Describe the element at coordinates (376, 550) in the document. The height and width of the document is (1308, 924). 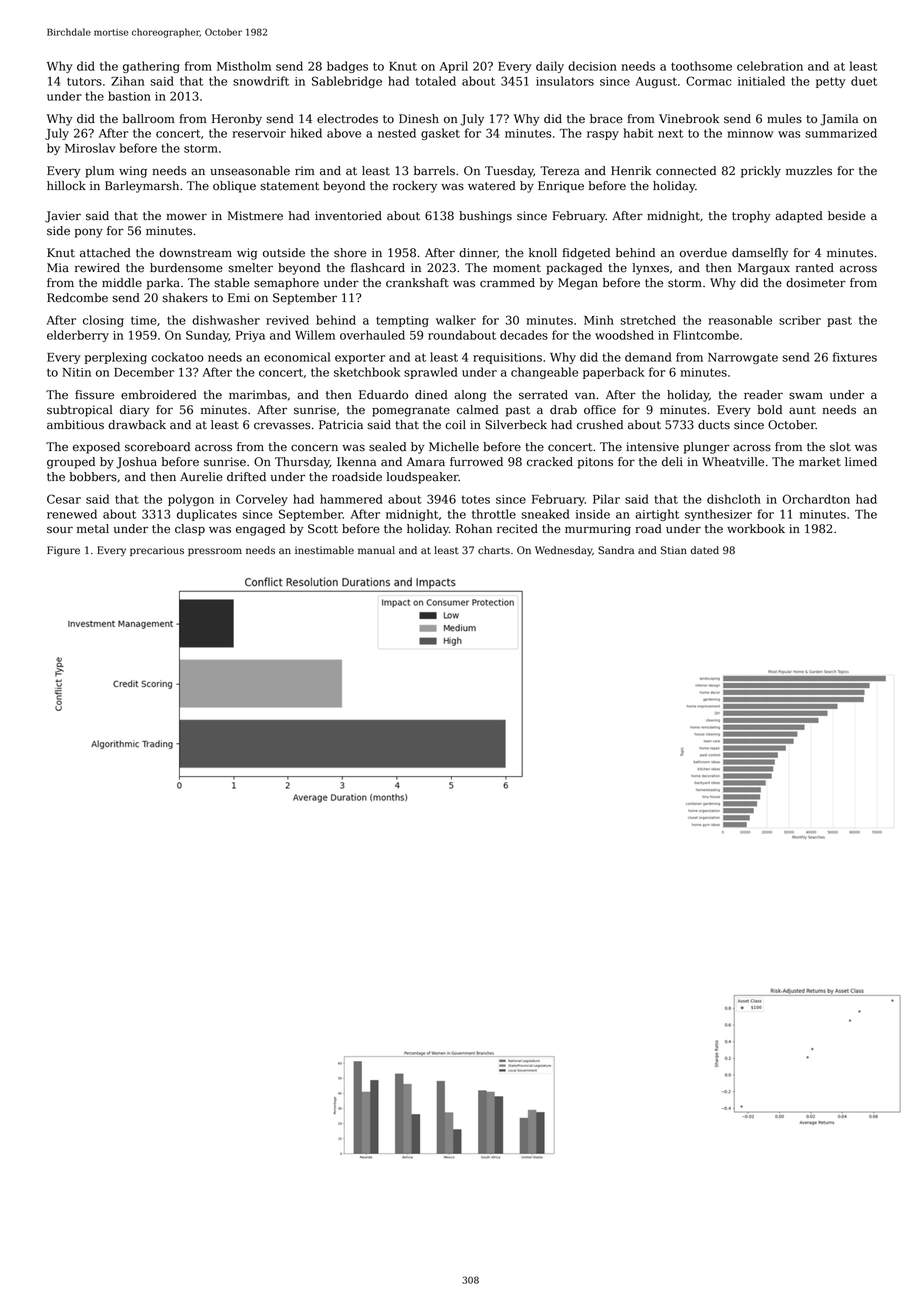
I see `manual` at that location.
